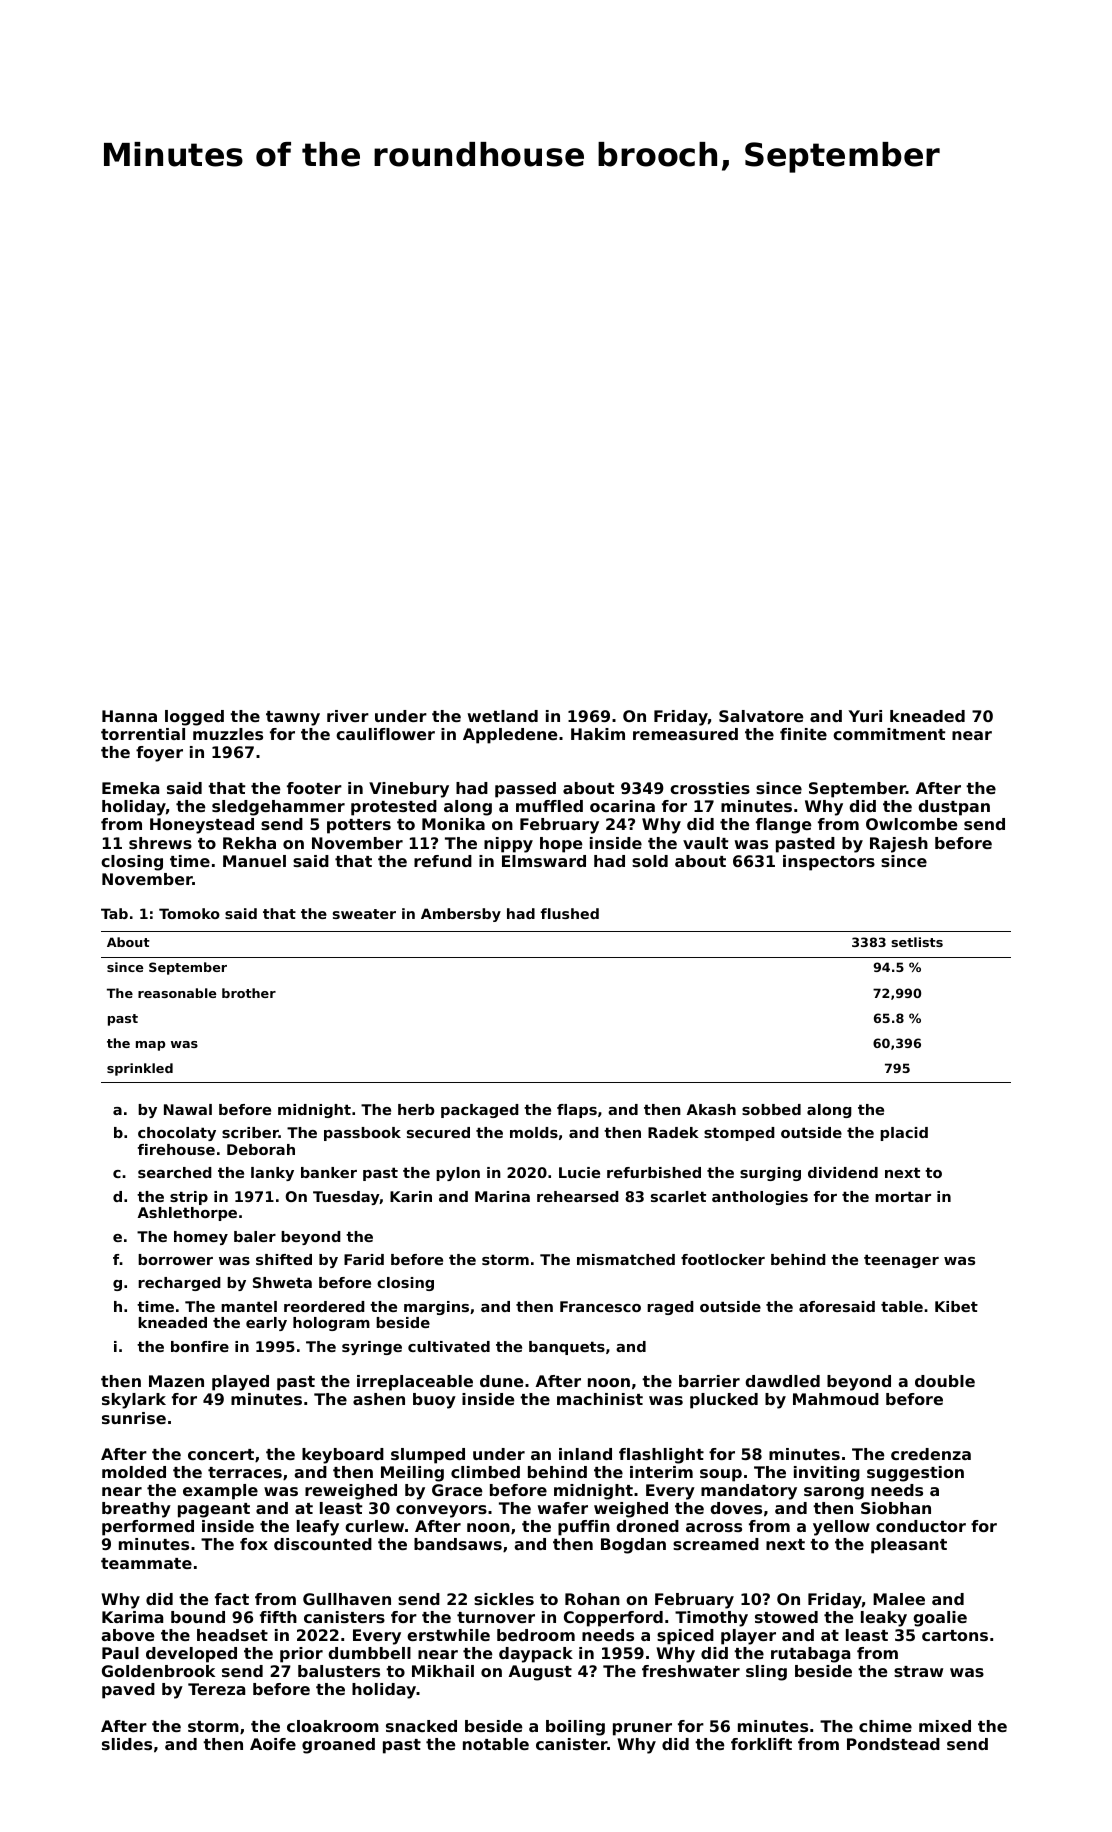 The width and height of the page is (1112, 1832). What do you see at coordinates (359, 826) in the page?
I see `potters` at bounding box center [359, 826].
